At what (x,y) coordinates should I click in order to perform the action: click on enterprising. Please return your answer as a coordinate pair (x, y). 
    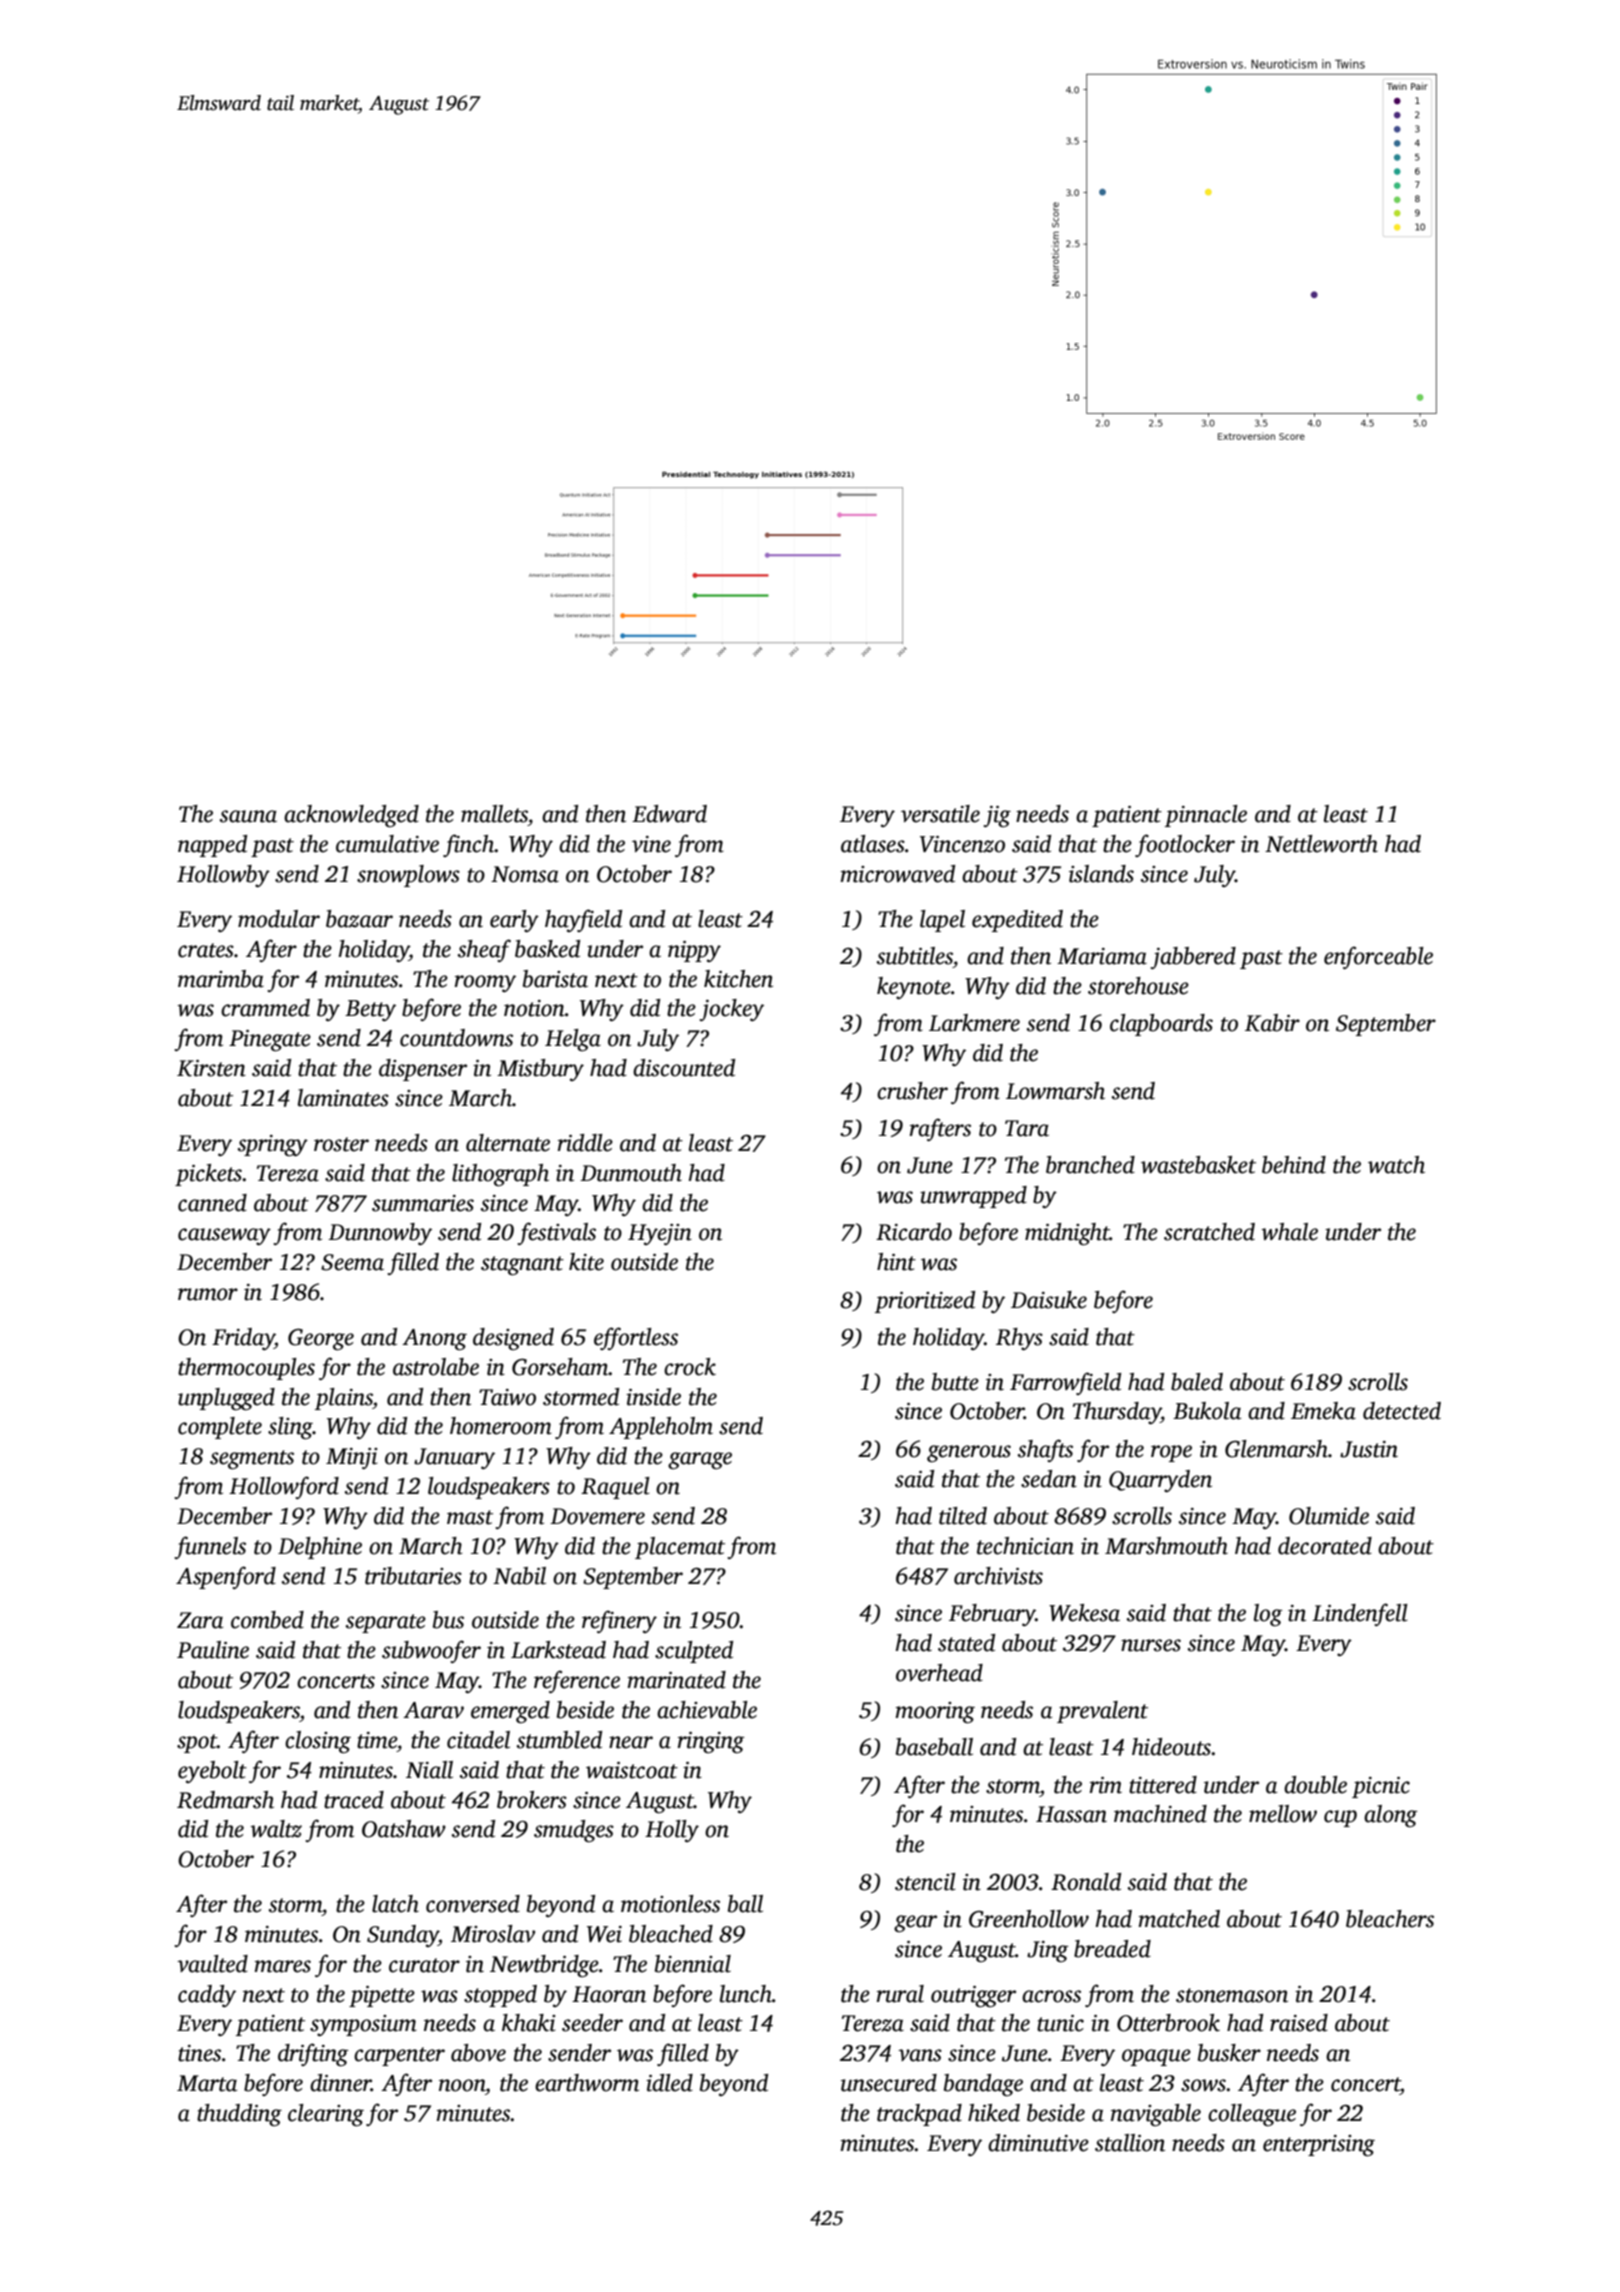
    Looking at the image, I should click on (1319, 2146).
